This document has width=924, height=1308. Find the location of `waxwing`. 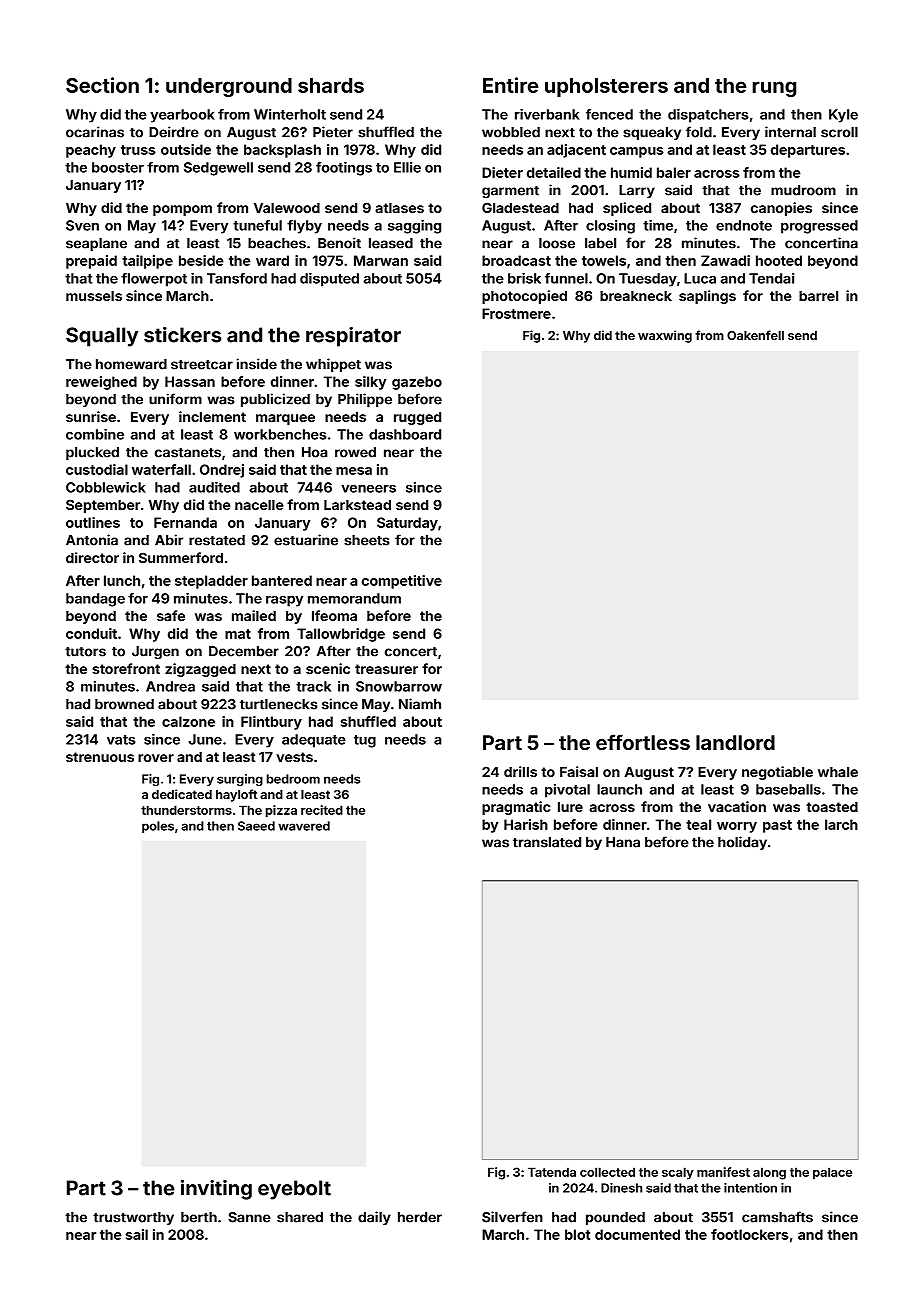

waxwing is located at coordinates (665, 336).
